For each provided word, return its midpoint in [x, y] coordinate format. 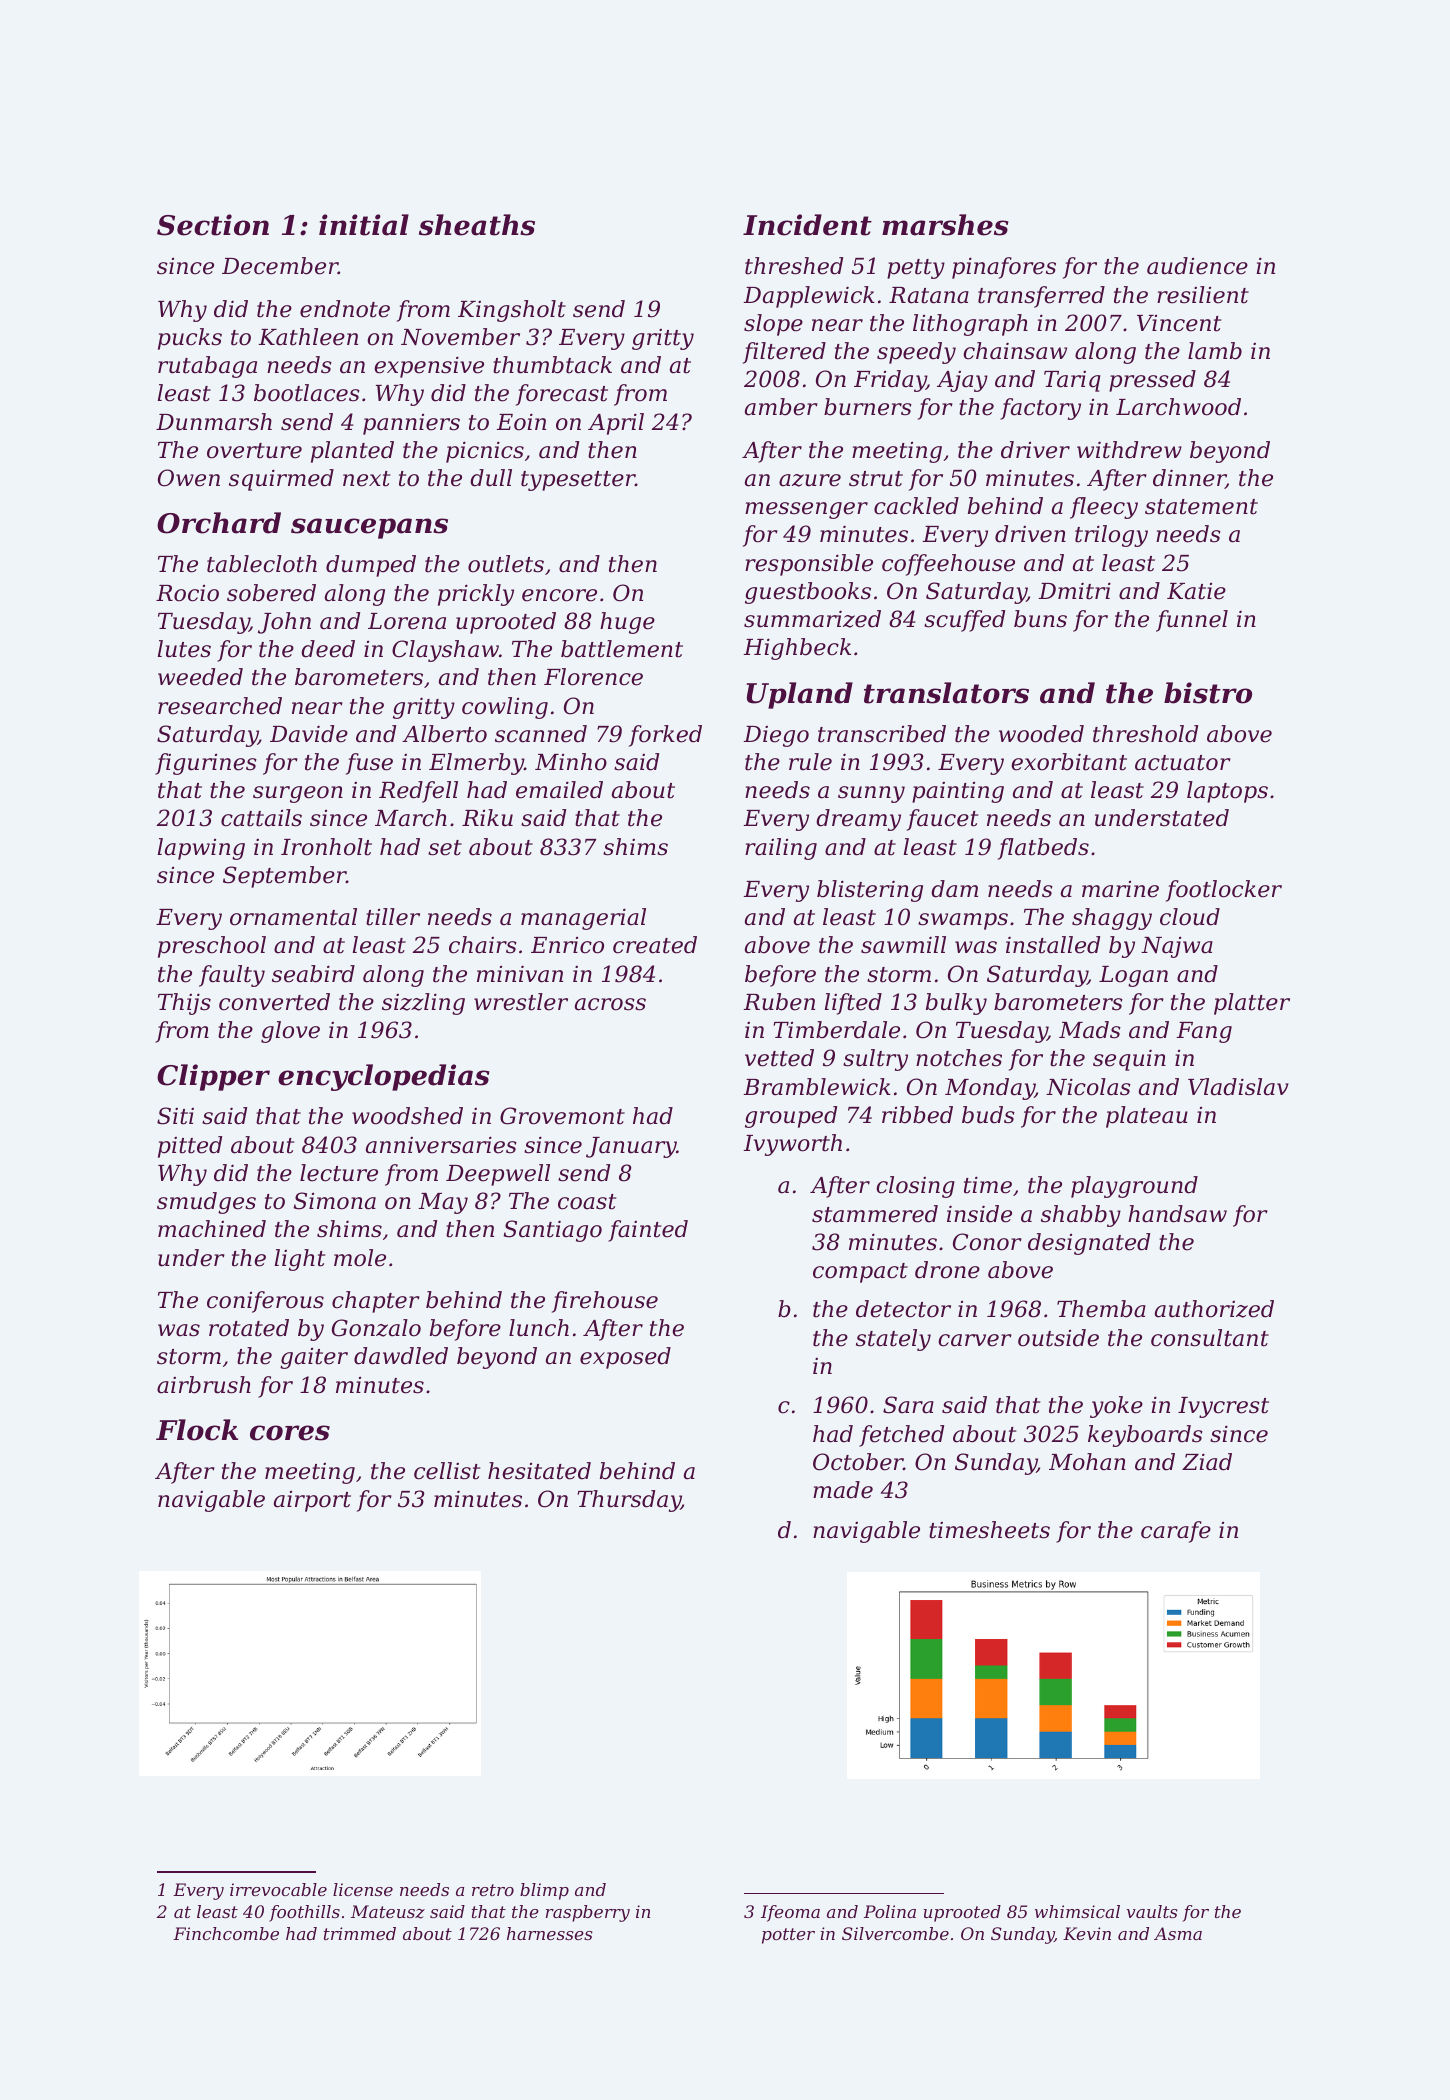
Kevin [1087, 1933]
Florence [593, 677]
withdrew [1129, 450]
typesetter [578, 481]
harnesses [550, 1933]
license [363, 1889]
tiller [393, 917]
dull [491, 478]
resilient [1203, 295]
